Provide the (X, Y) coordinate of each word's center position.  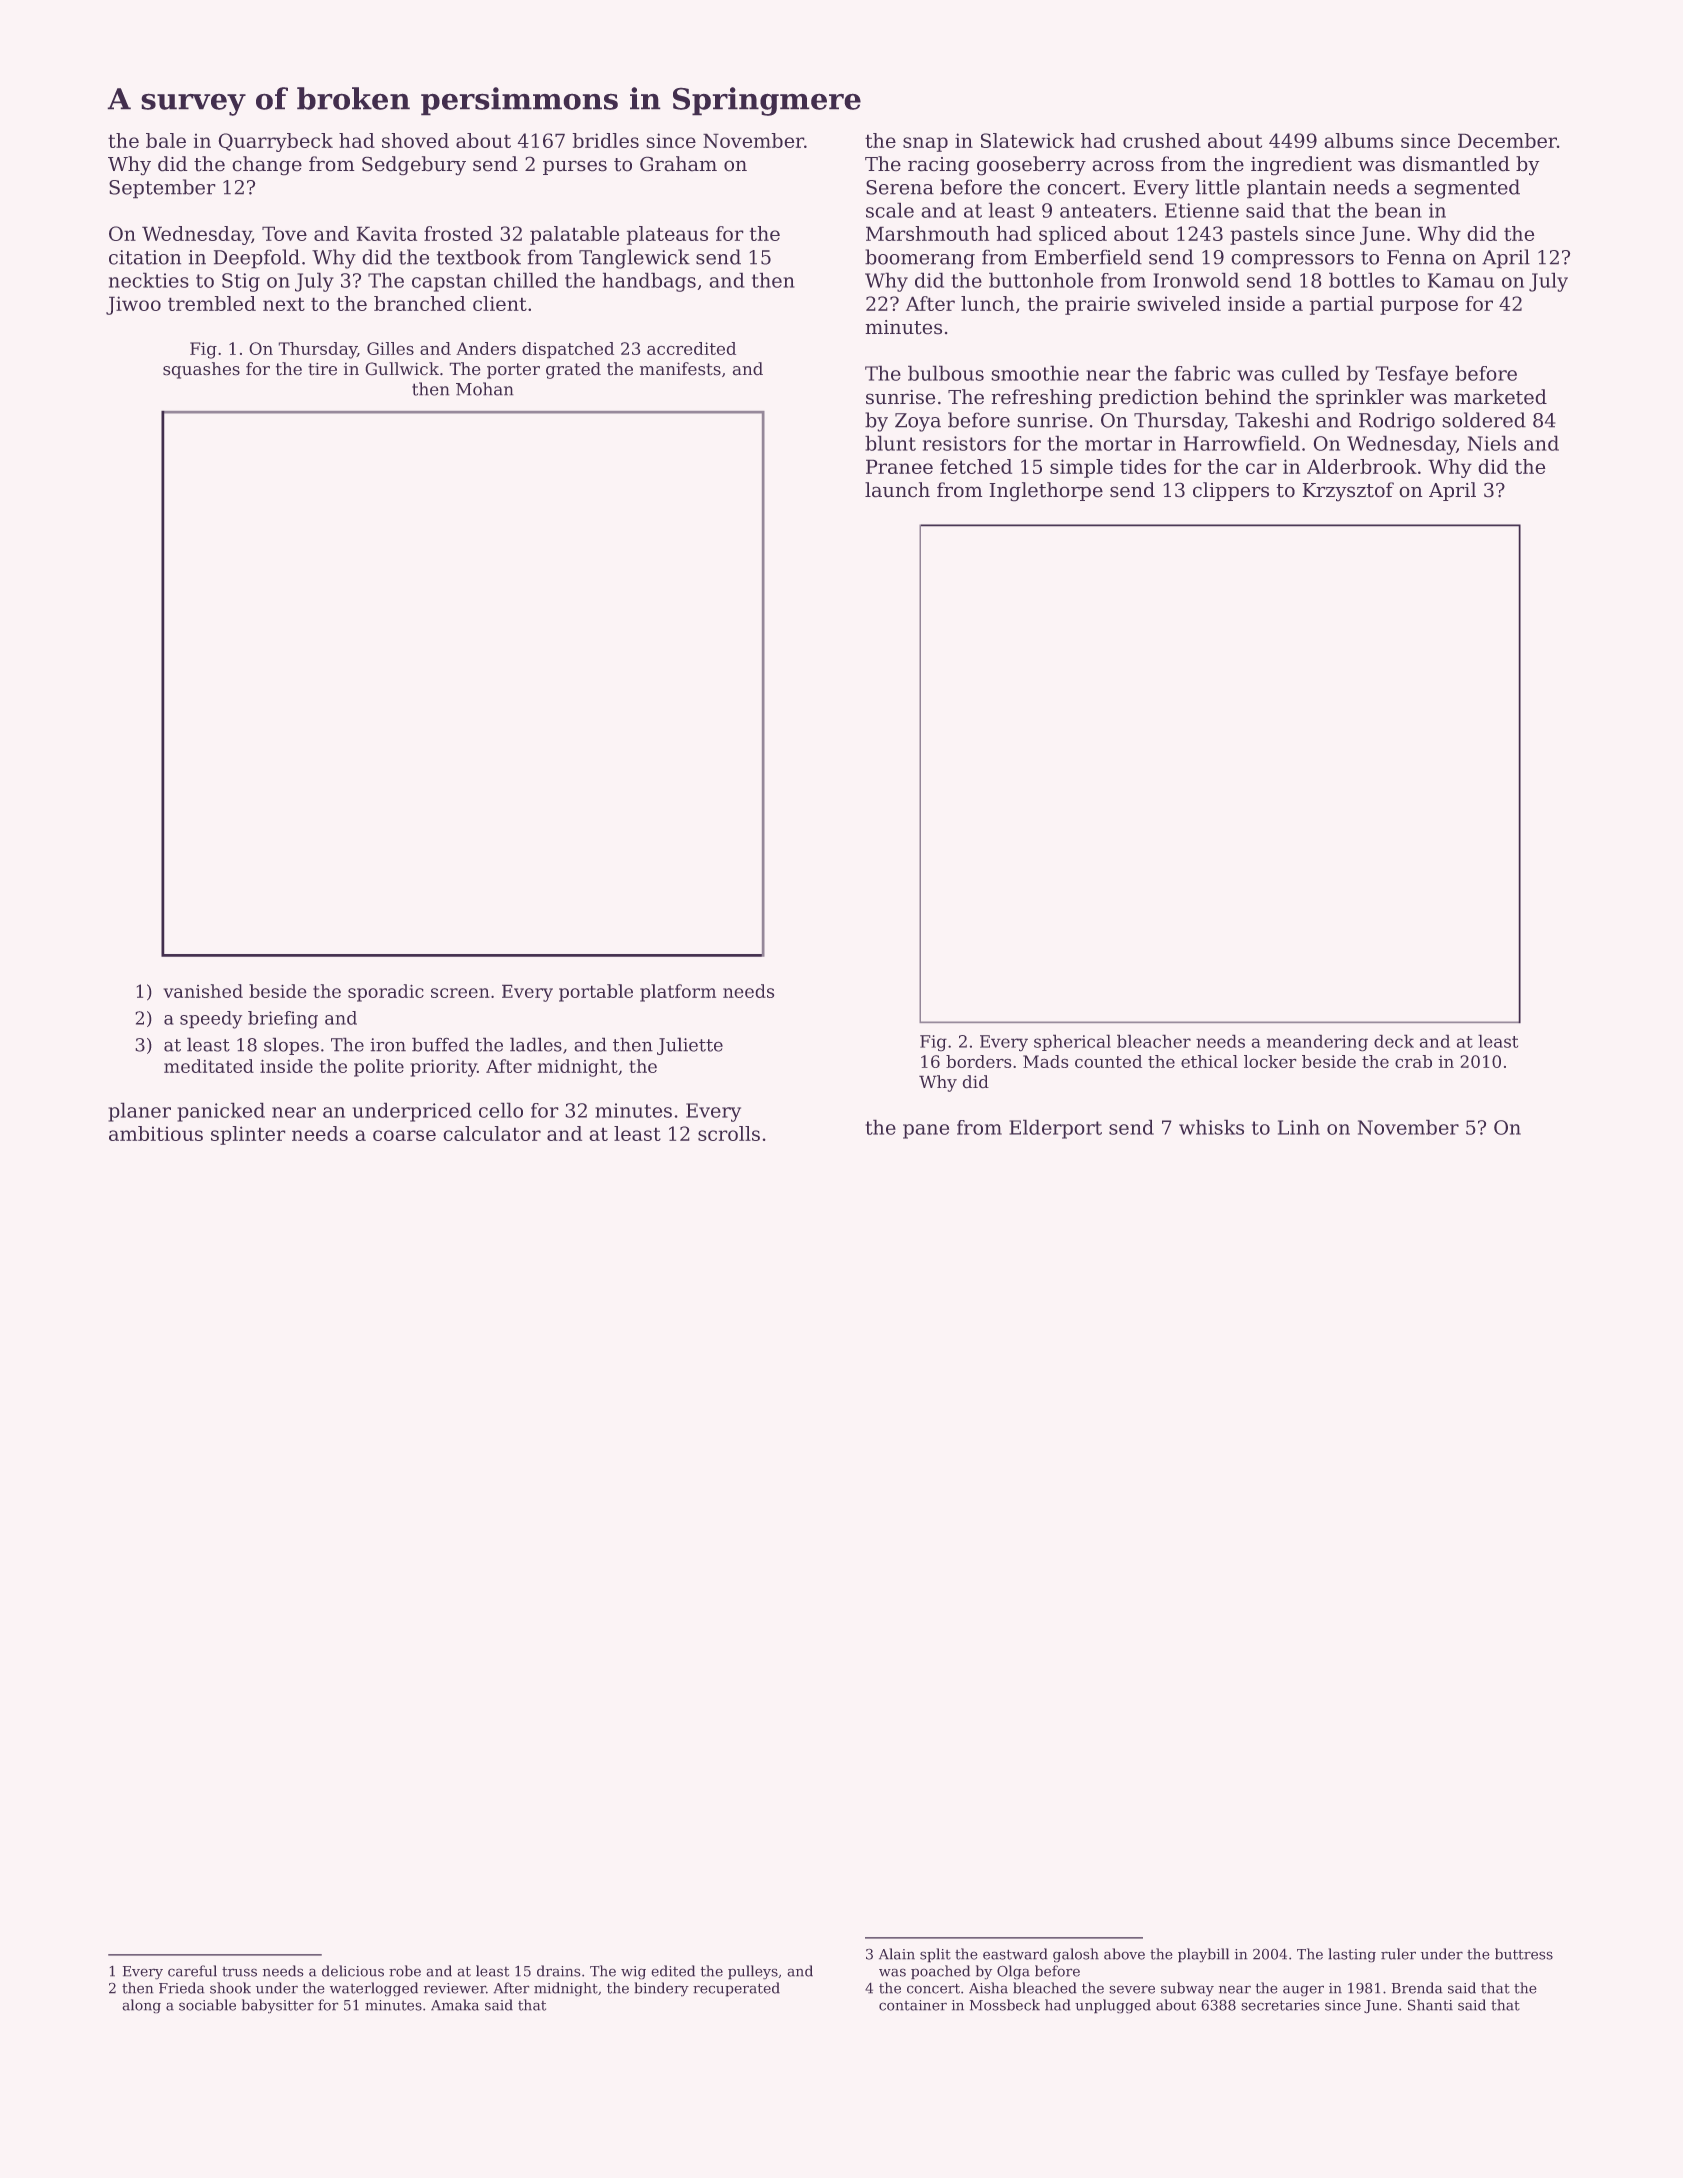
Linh (1299, 1127)
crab (1413, 1061)
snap (925, 144)
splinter (248, 1135)
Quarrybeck (275, 142)
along (141, 2006)
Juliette (690, 1046)
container (913, 2005)
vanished (203, 991)
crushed (1162, 140)
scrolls (729, 1133)
